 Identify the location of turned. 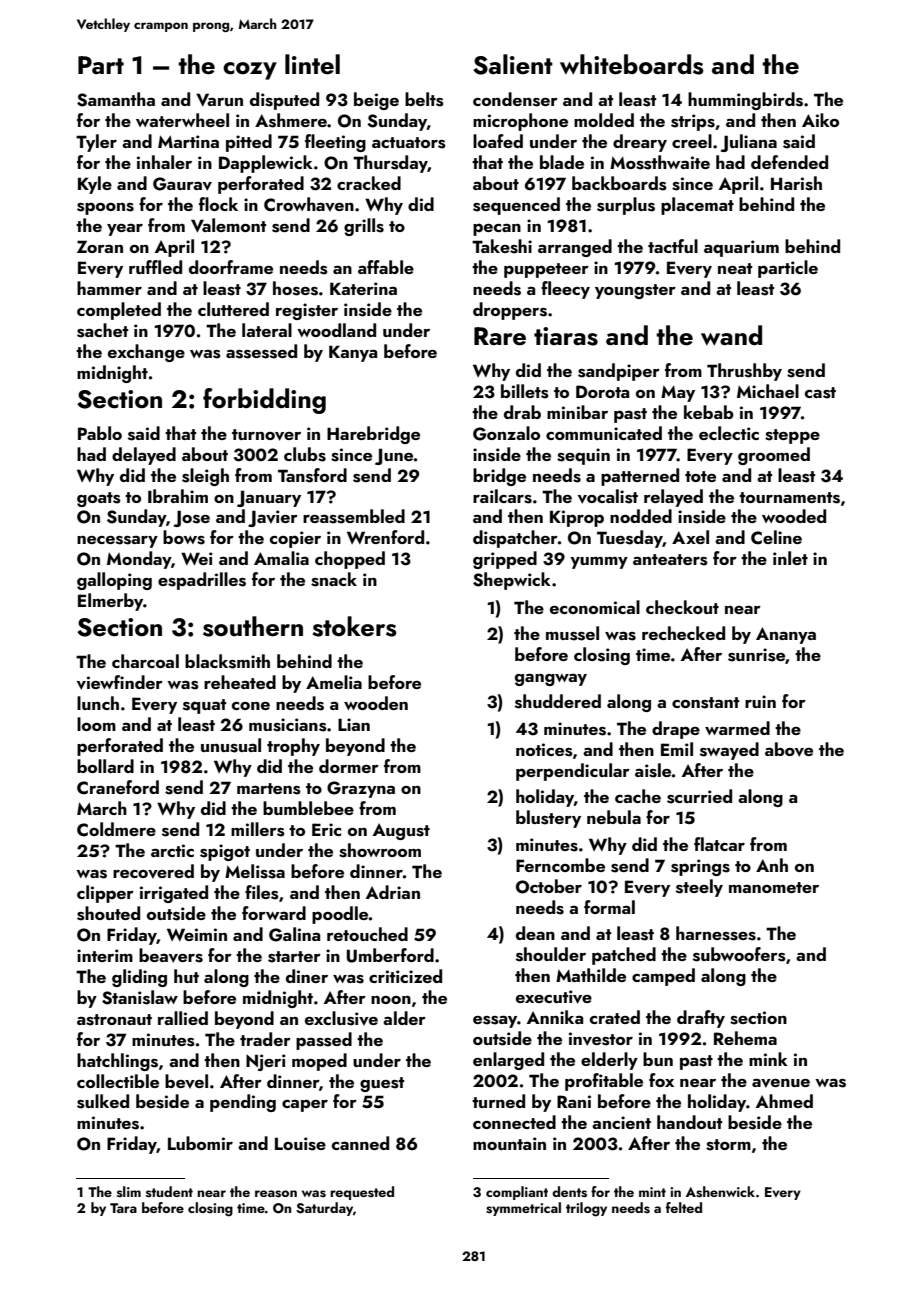
(498, 1101).
